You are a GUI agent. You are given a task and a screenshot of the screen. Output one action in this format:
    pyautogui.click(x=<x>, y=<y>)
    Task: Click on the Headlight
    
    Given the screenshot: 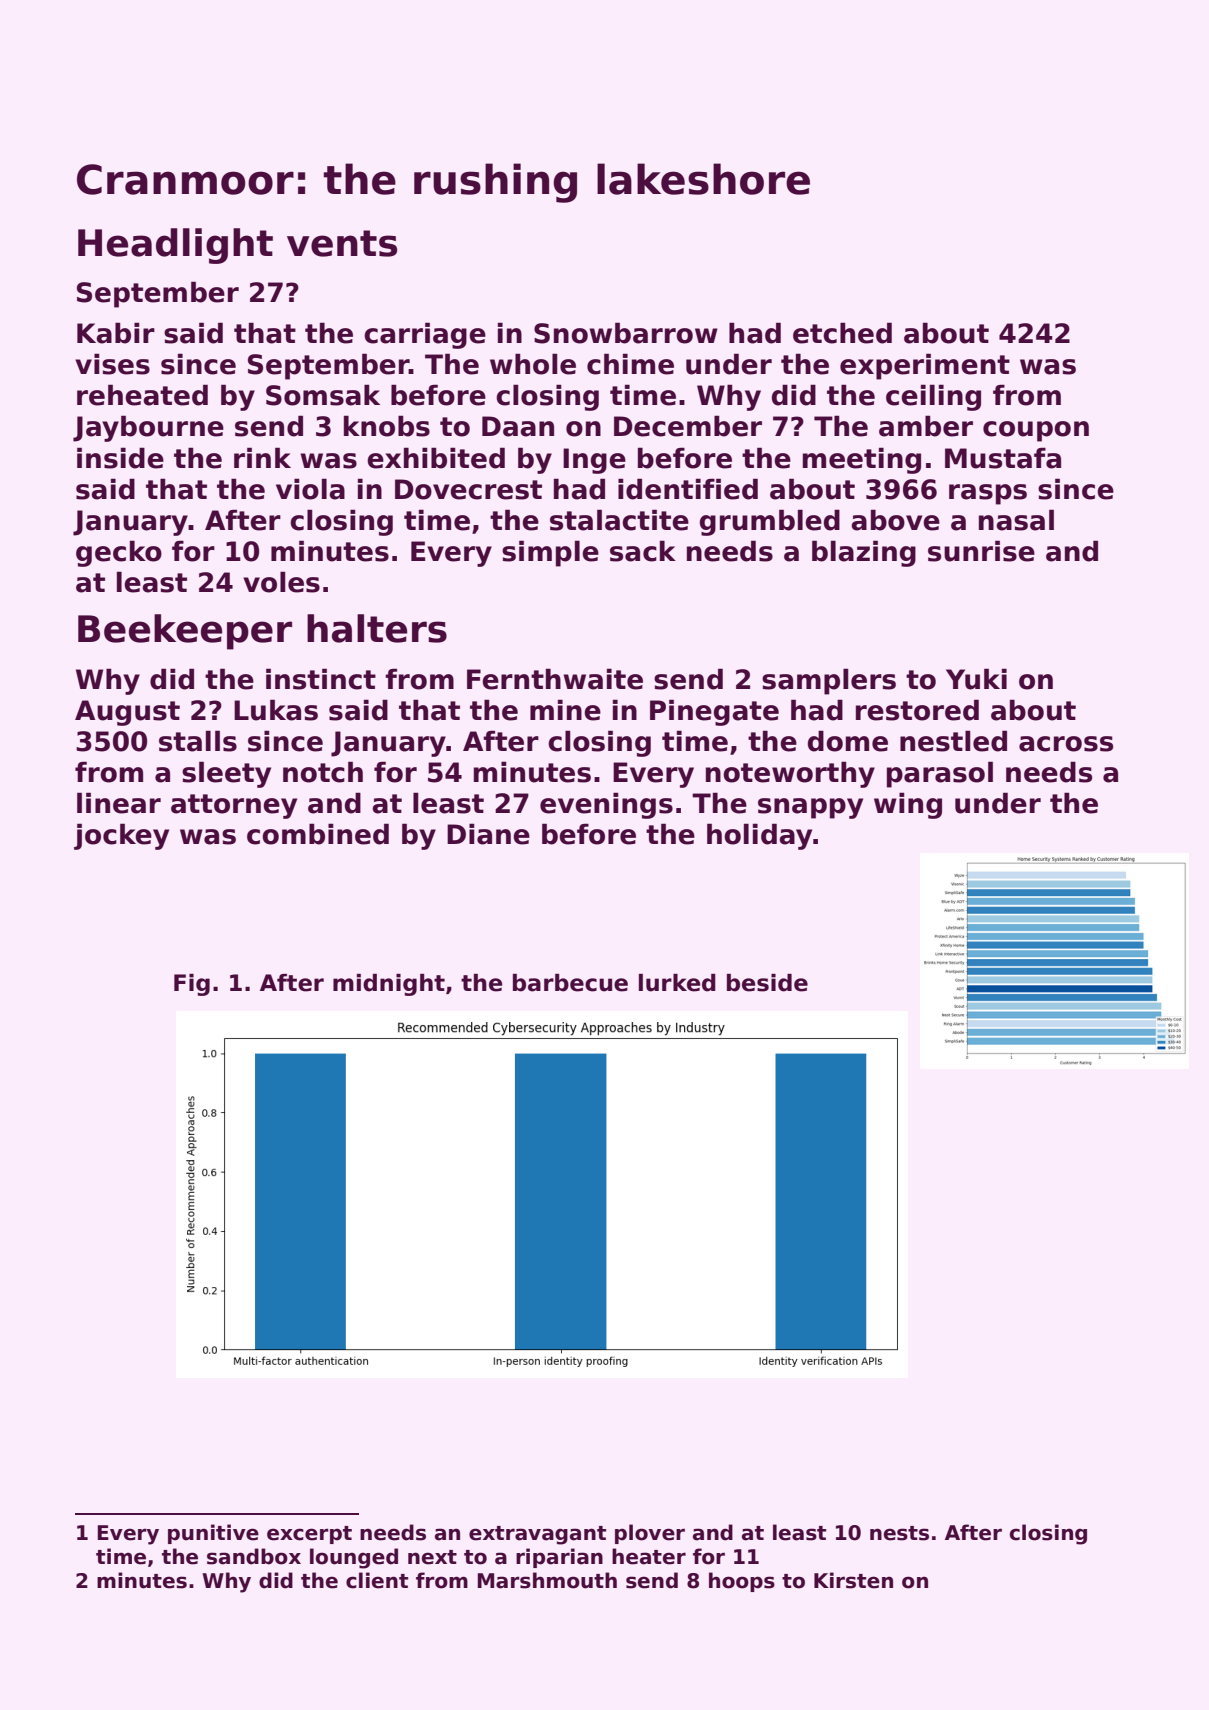 What is the action you would take?
    pyautogui.click(x=175, y=246)
